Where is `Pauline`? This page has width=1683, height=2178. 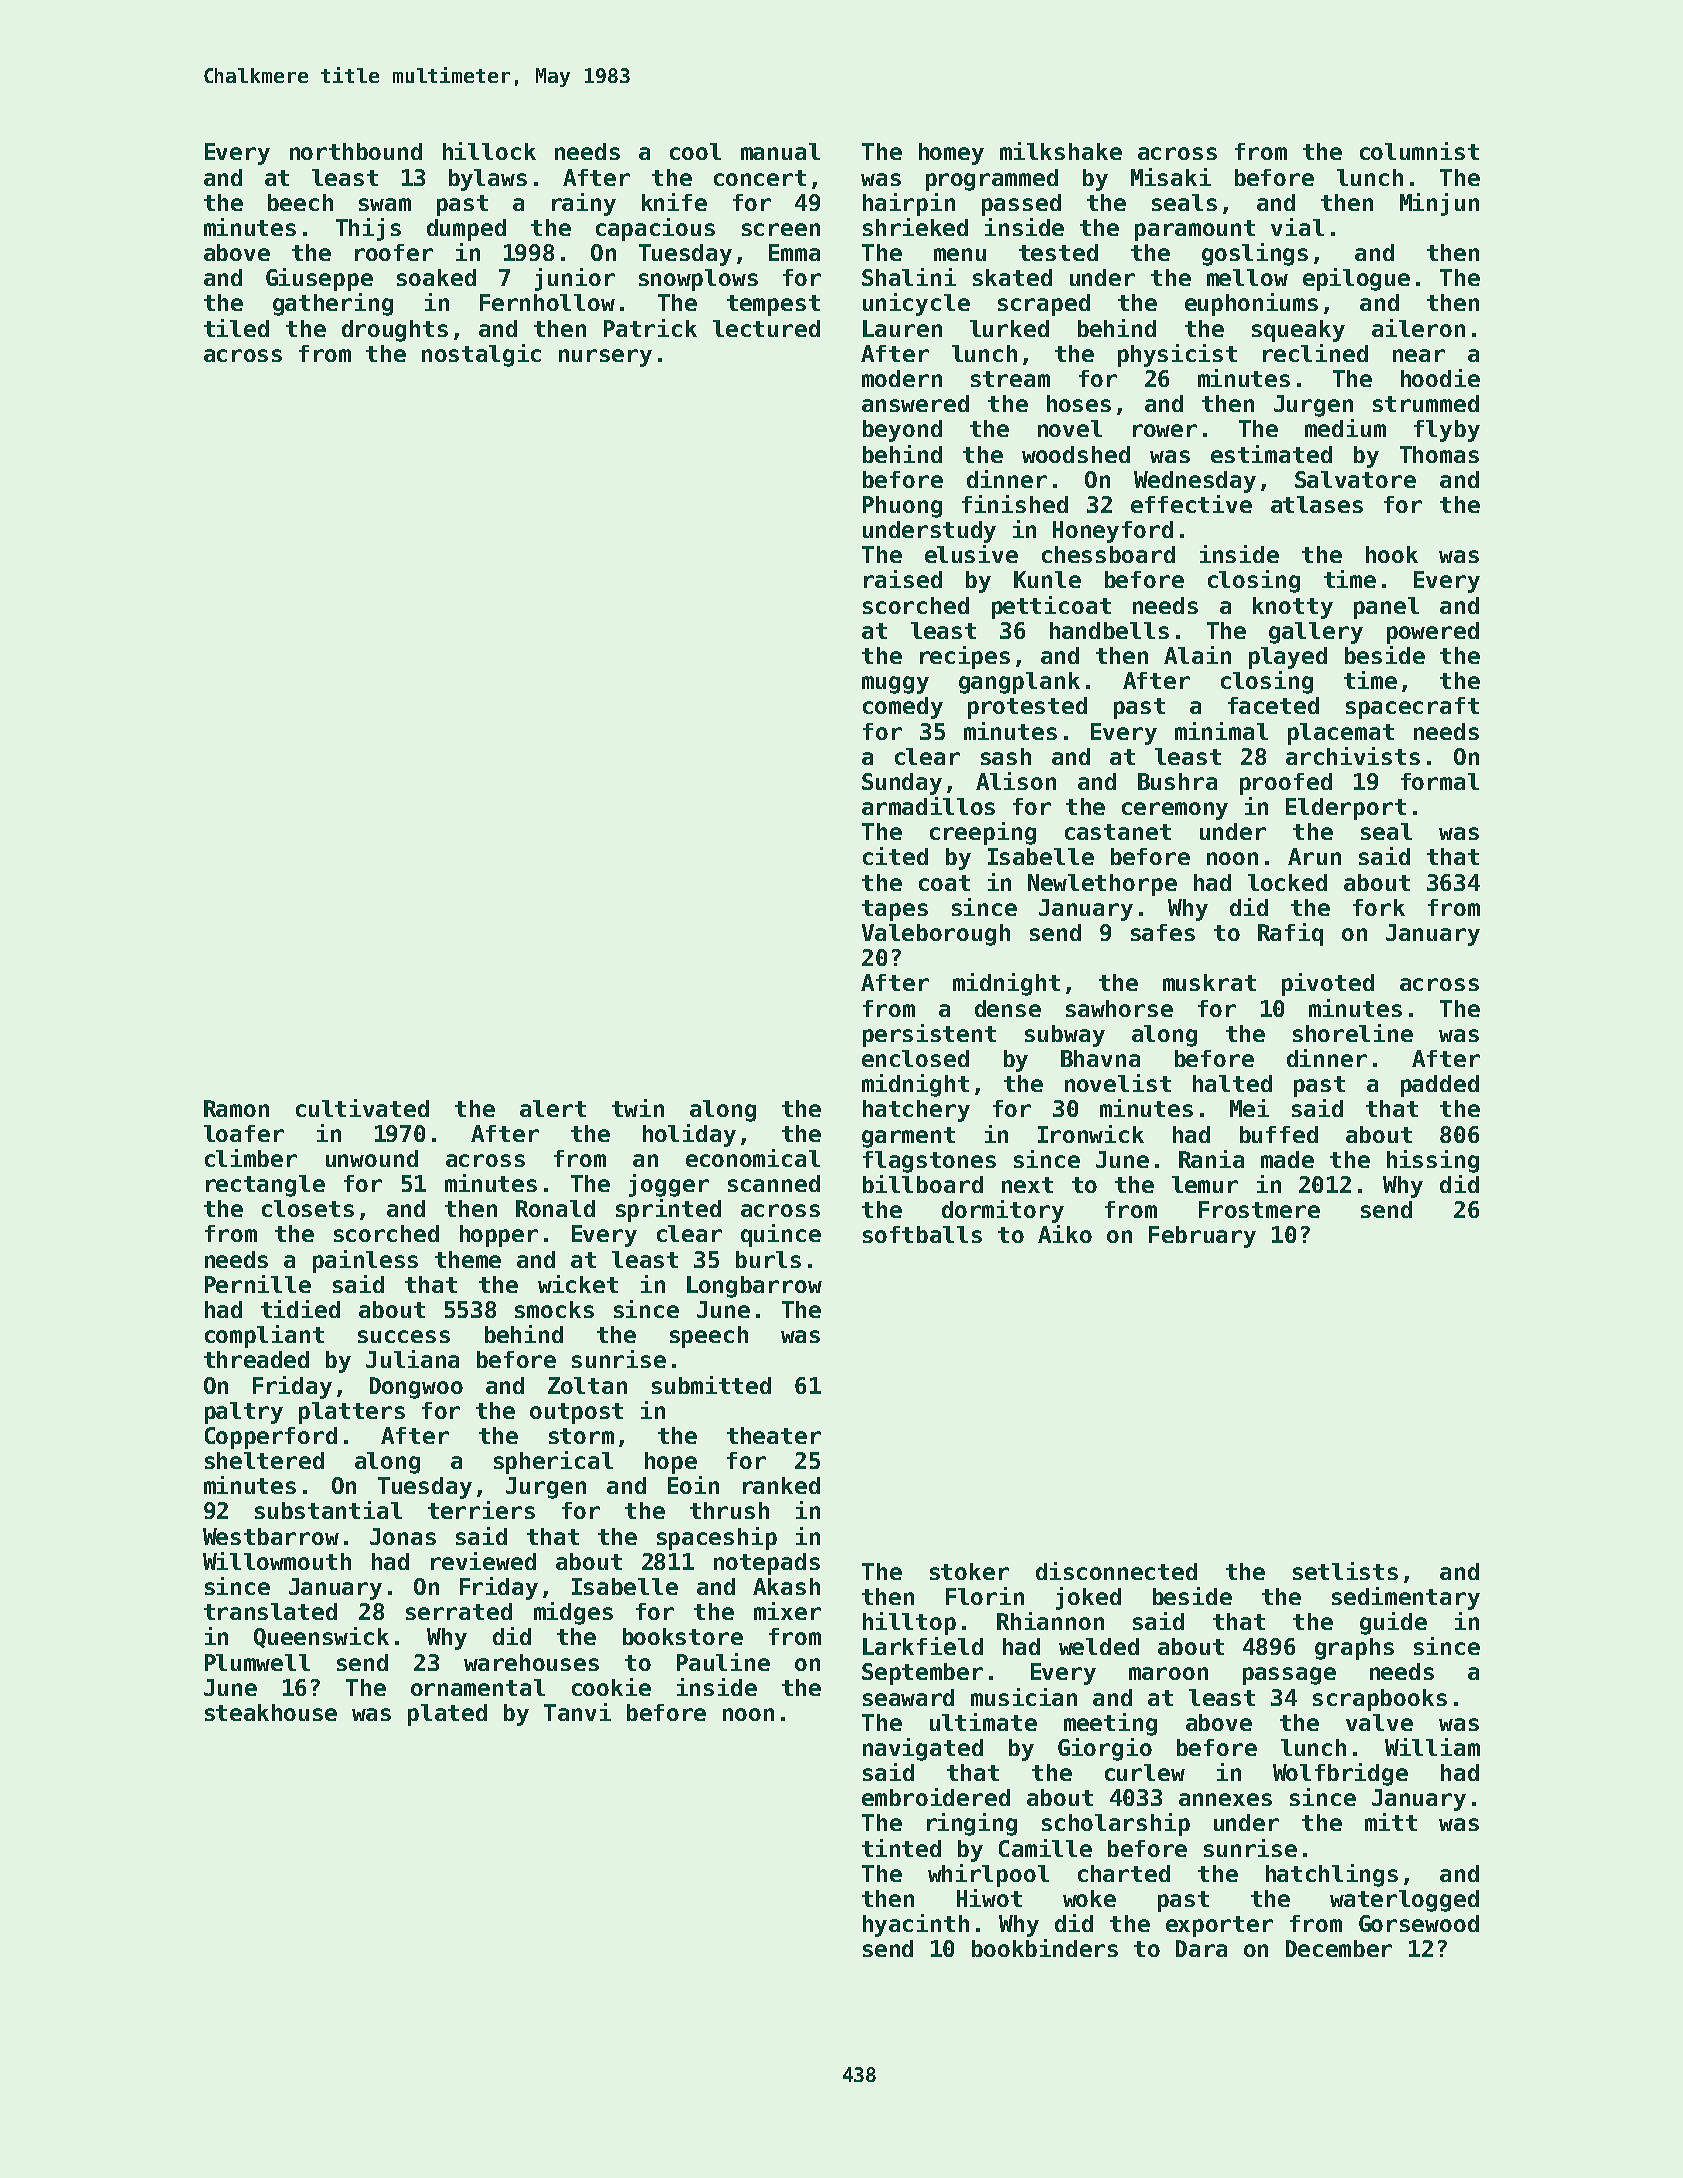 Pauline is located at coordinates (723, 1662).
